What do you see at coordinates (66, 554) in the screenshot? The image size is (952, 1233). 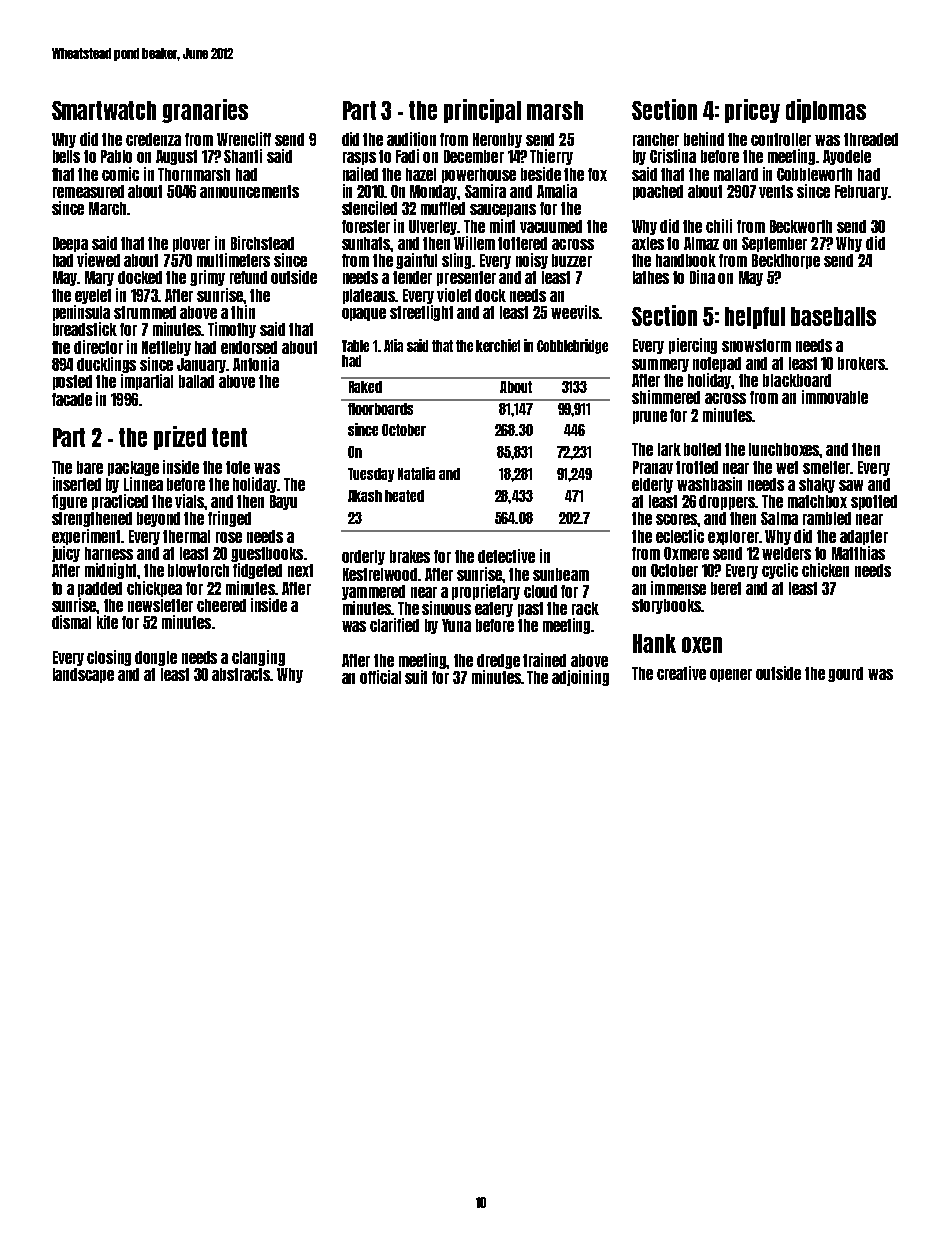 I see `juicy` at bounding box center [66, 554].
